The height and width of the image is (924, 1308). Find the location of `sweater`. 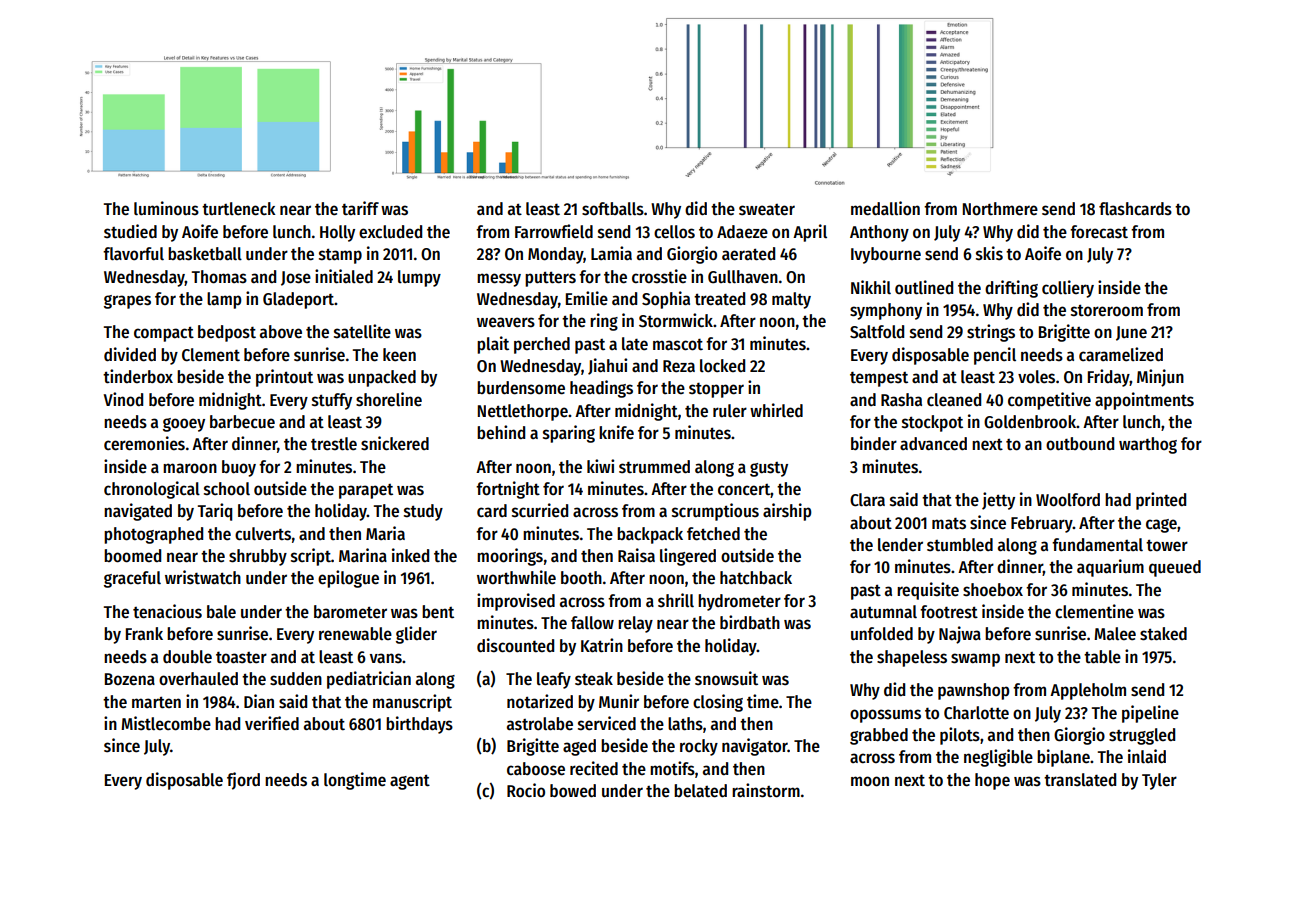

sweater is located at coordinates (767, 210).
